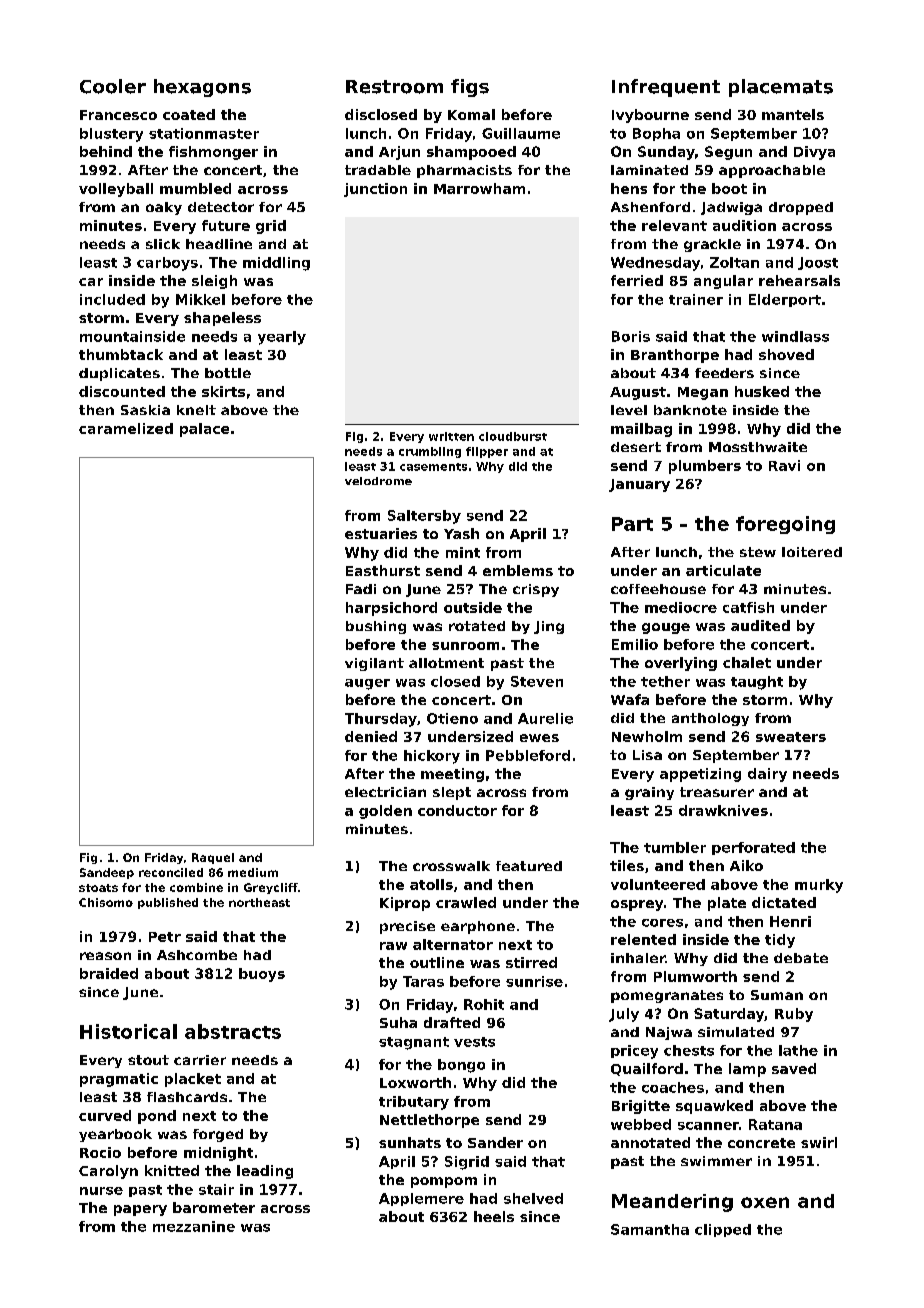 The height and width of the page is (1308, 924). Describe the element at coordinates (772, 171) in the page. I see `approachable` at that location.
